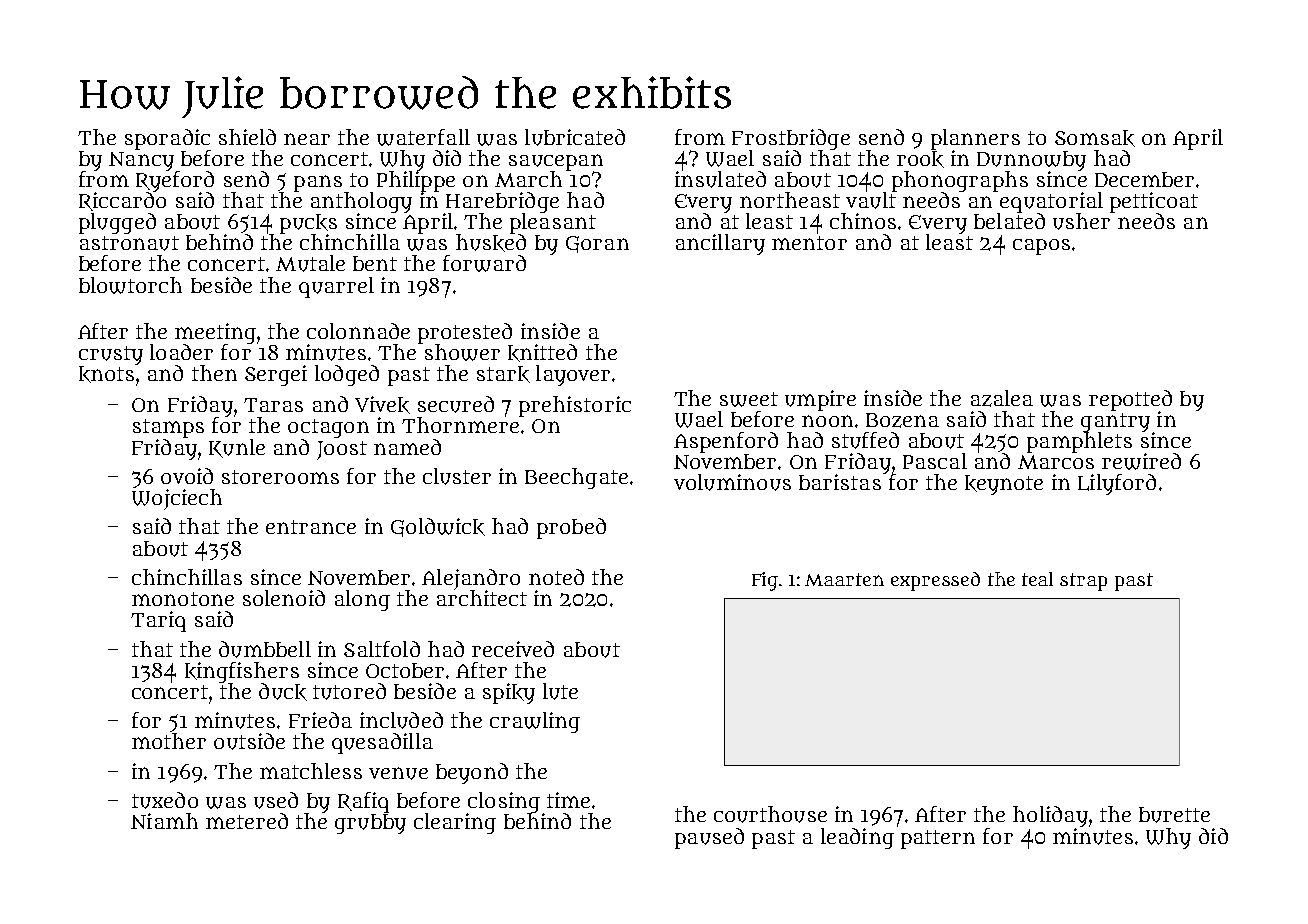  I want to click on Niamh, so click(164, 821).
